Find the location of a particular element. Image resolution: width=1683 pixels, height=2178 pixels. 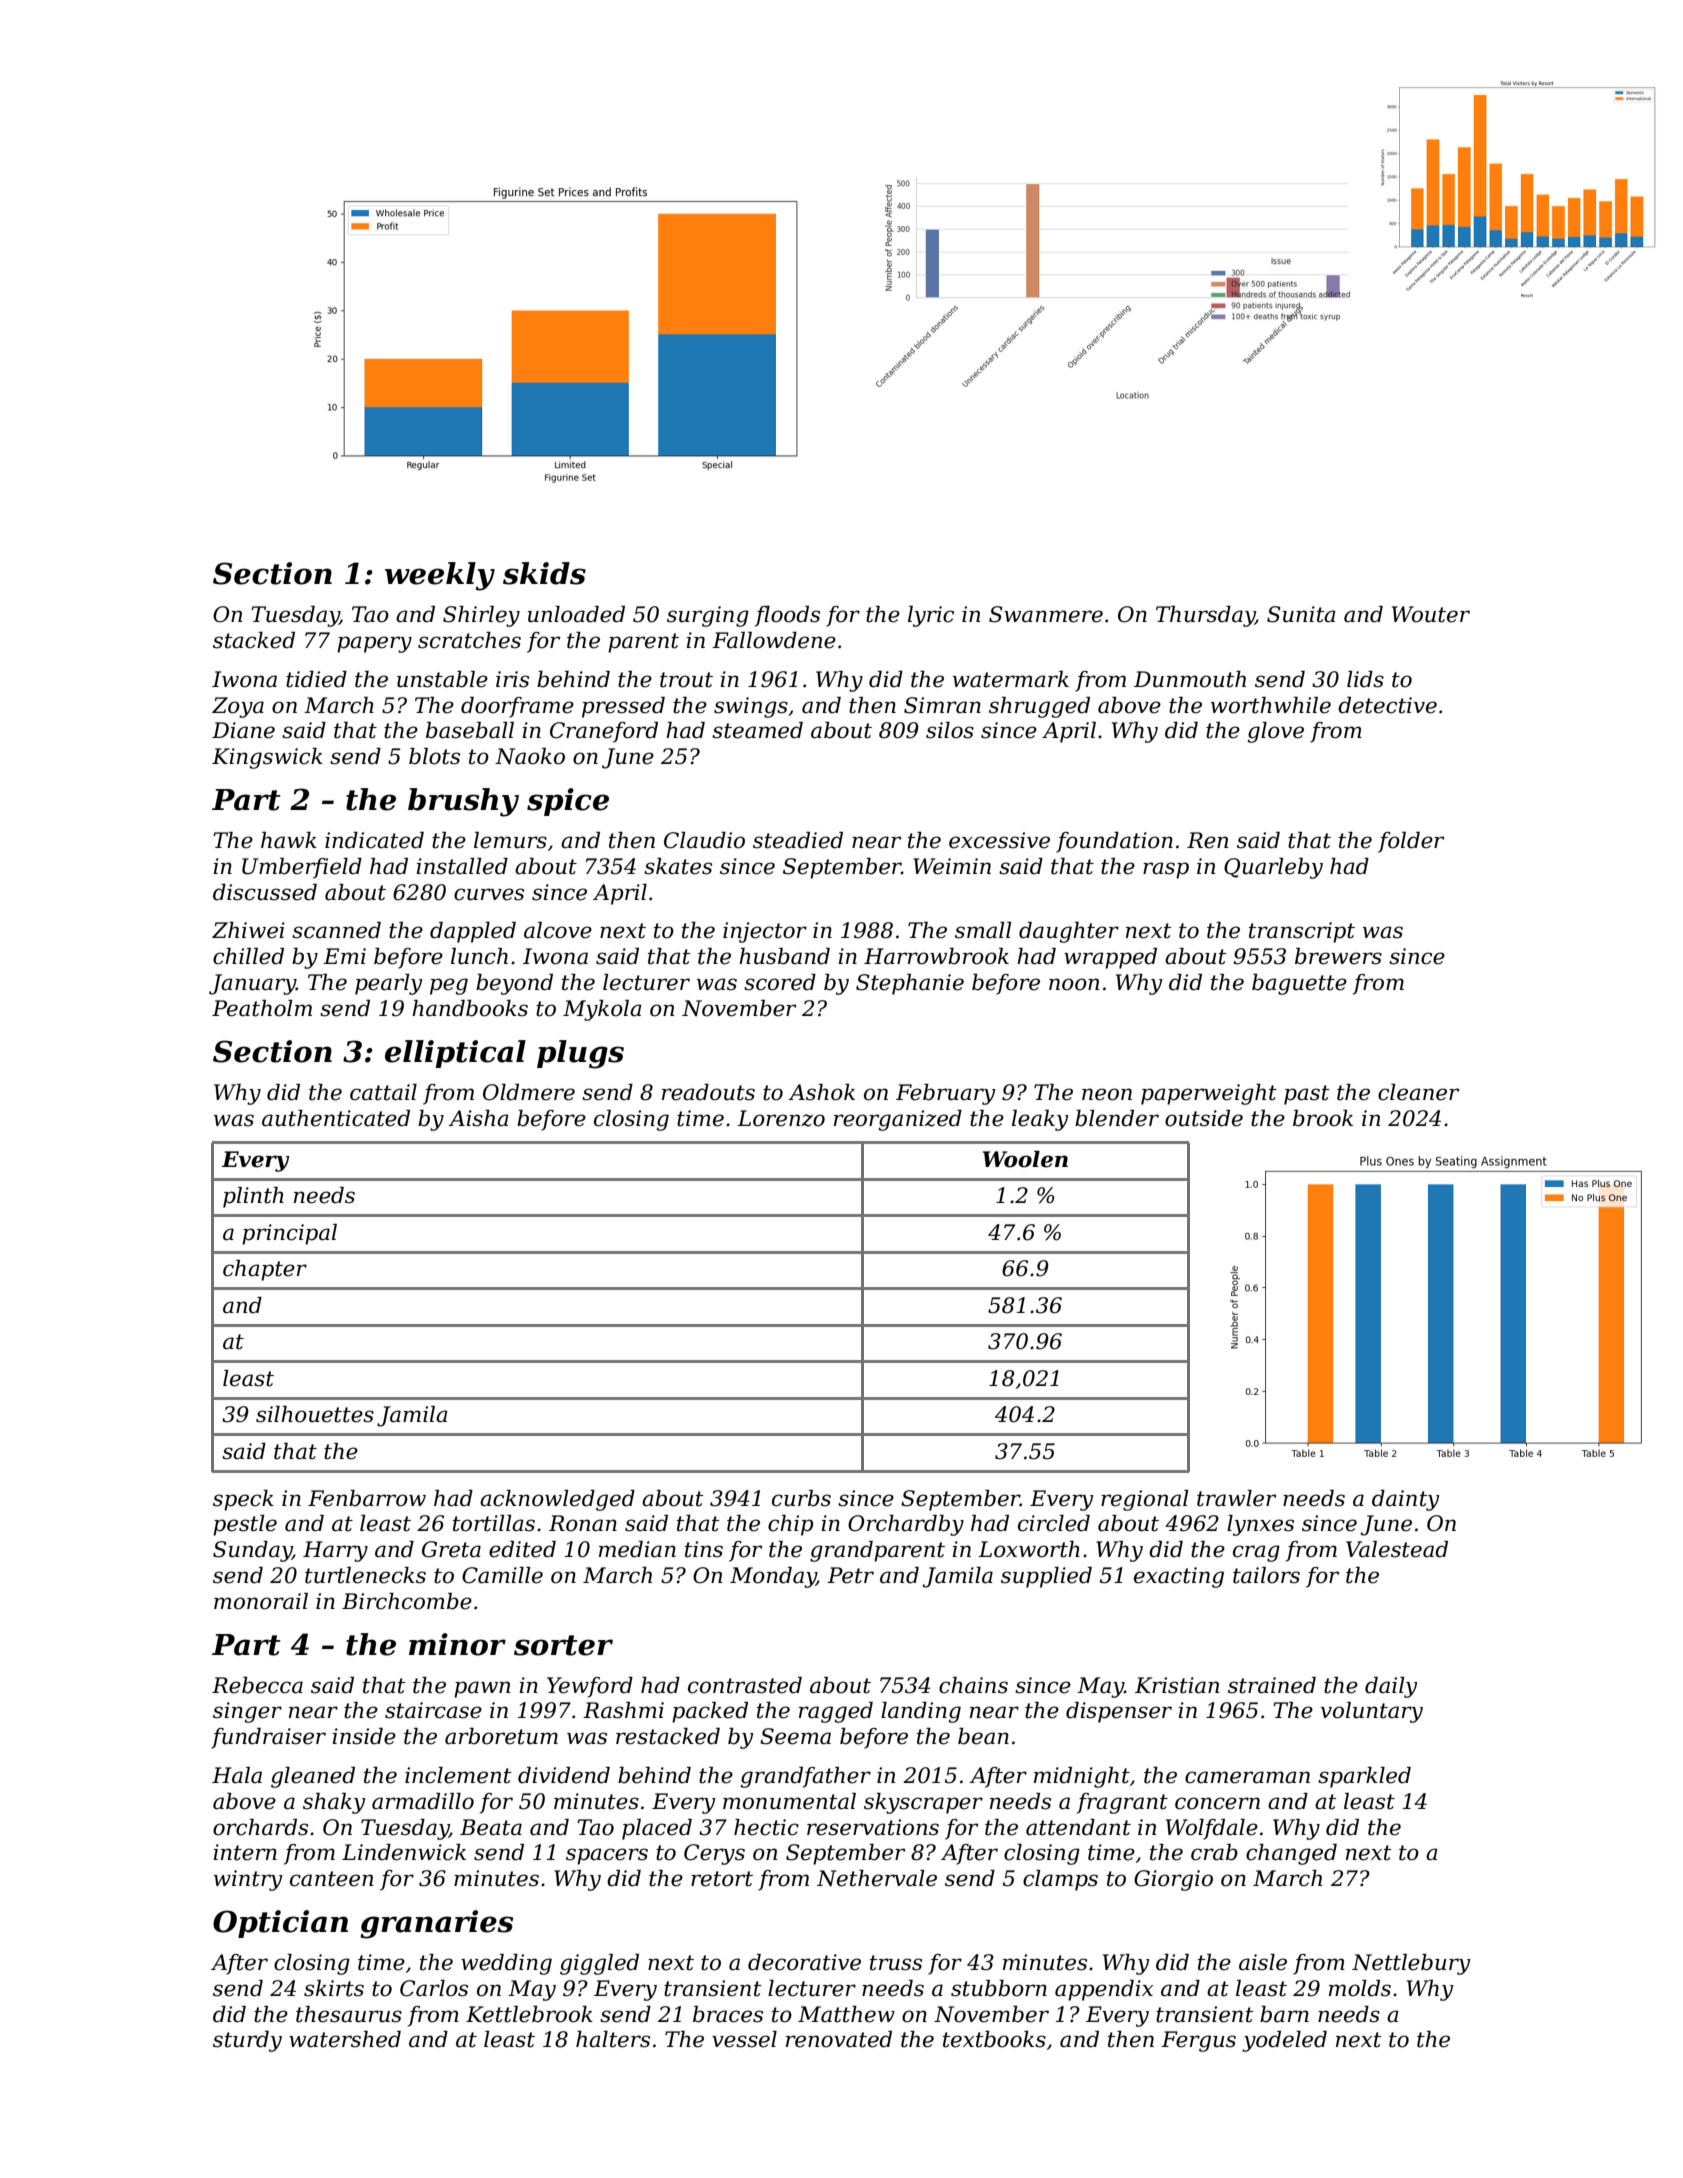

yodeled is located at coordinates (1284, 2041).
